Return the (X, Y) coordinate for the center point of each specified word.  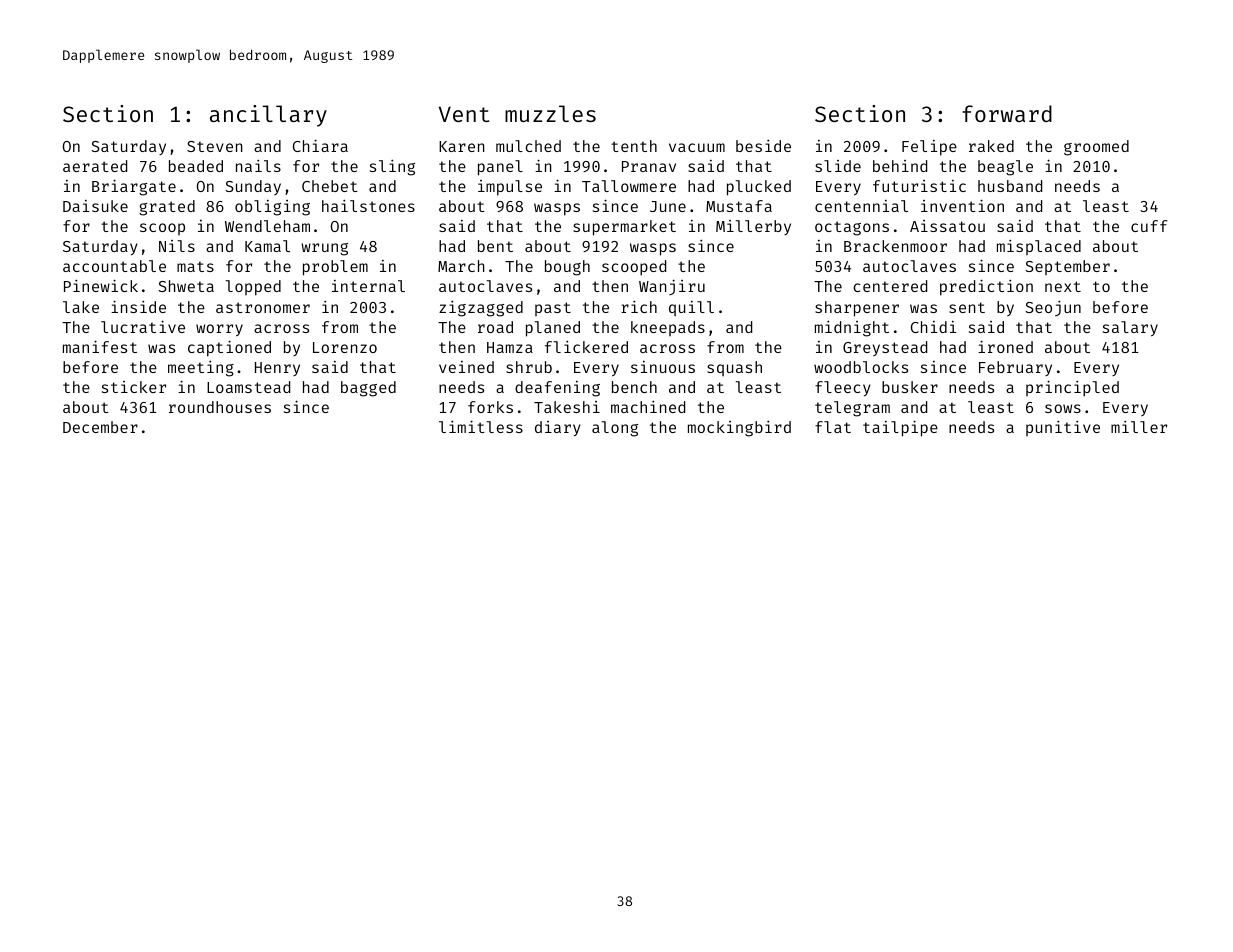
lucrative (143, 326)
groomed (1096, 148)
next (1063, 286)
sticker (134, 387)
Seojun (1053, 308)
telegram (852, 409)
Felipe (929, 148)
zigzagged (481, 308)
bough (567, 268)
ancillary (268, 116)
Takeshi (567, 407)
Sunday (253, 187)
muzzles (550, 113)
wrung (324, 249)
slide (838, 166)
